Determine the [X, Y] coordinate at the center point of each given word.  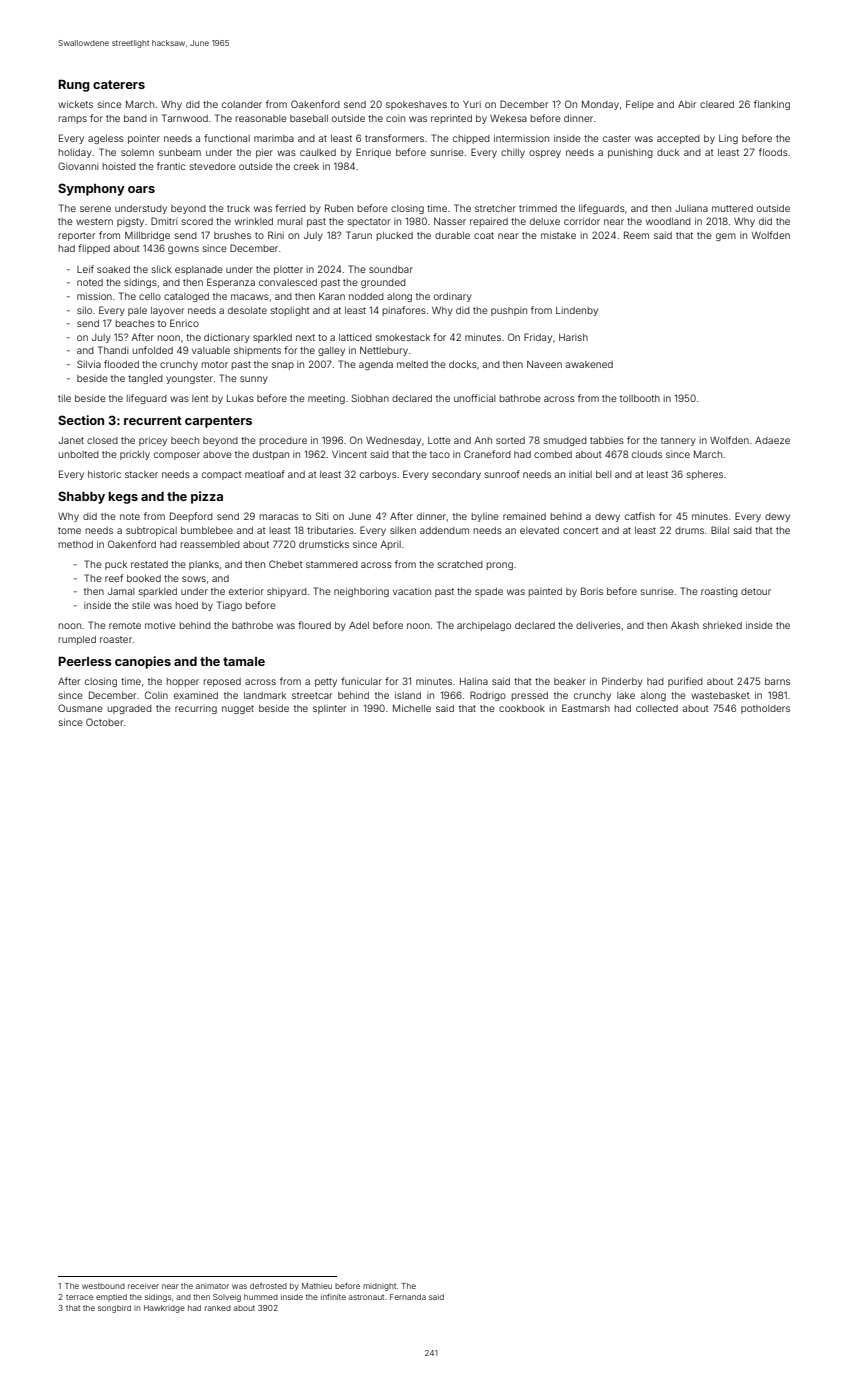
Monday [600, 105]
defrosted [268, 1285]
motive [160, 625]
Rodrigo [488, 696]
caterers [119, 84]
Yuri [472, 104]
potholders [765, 709]
